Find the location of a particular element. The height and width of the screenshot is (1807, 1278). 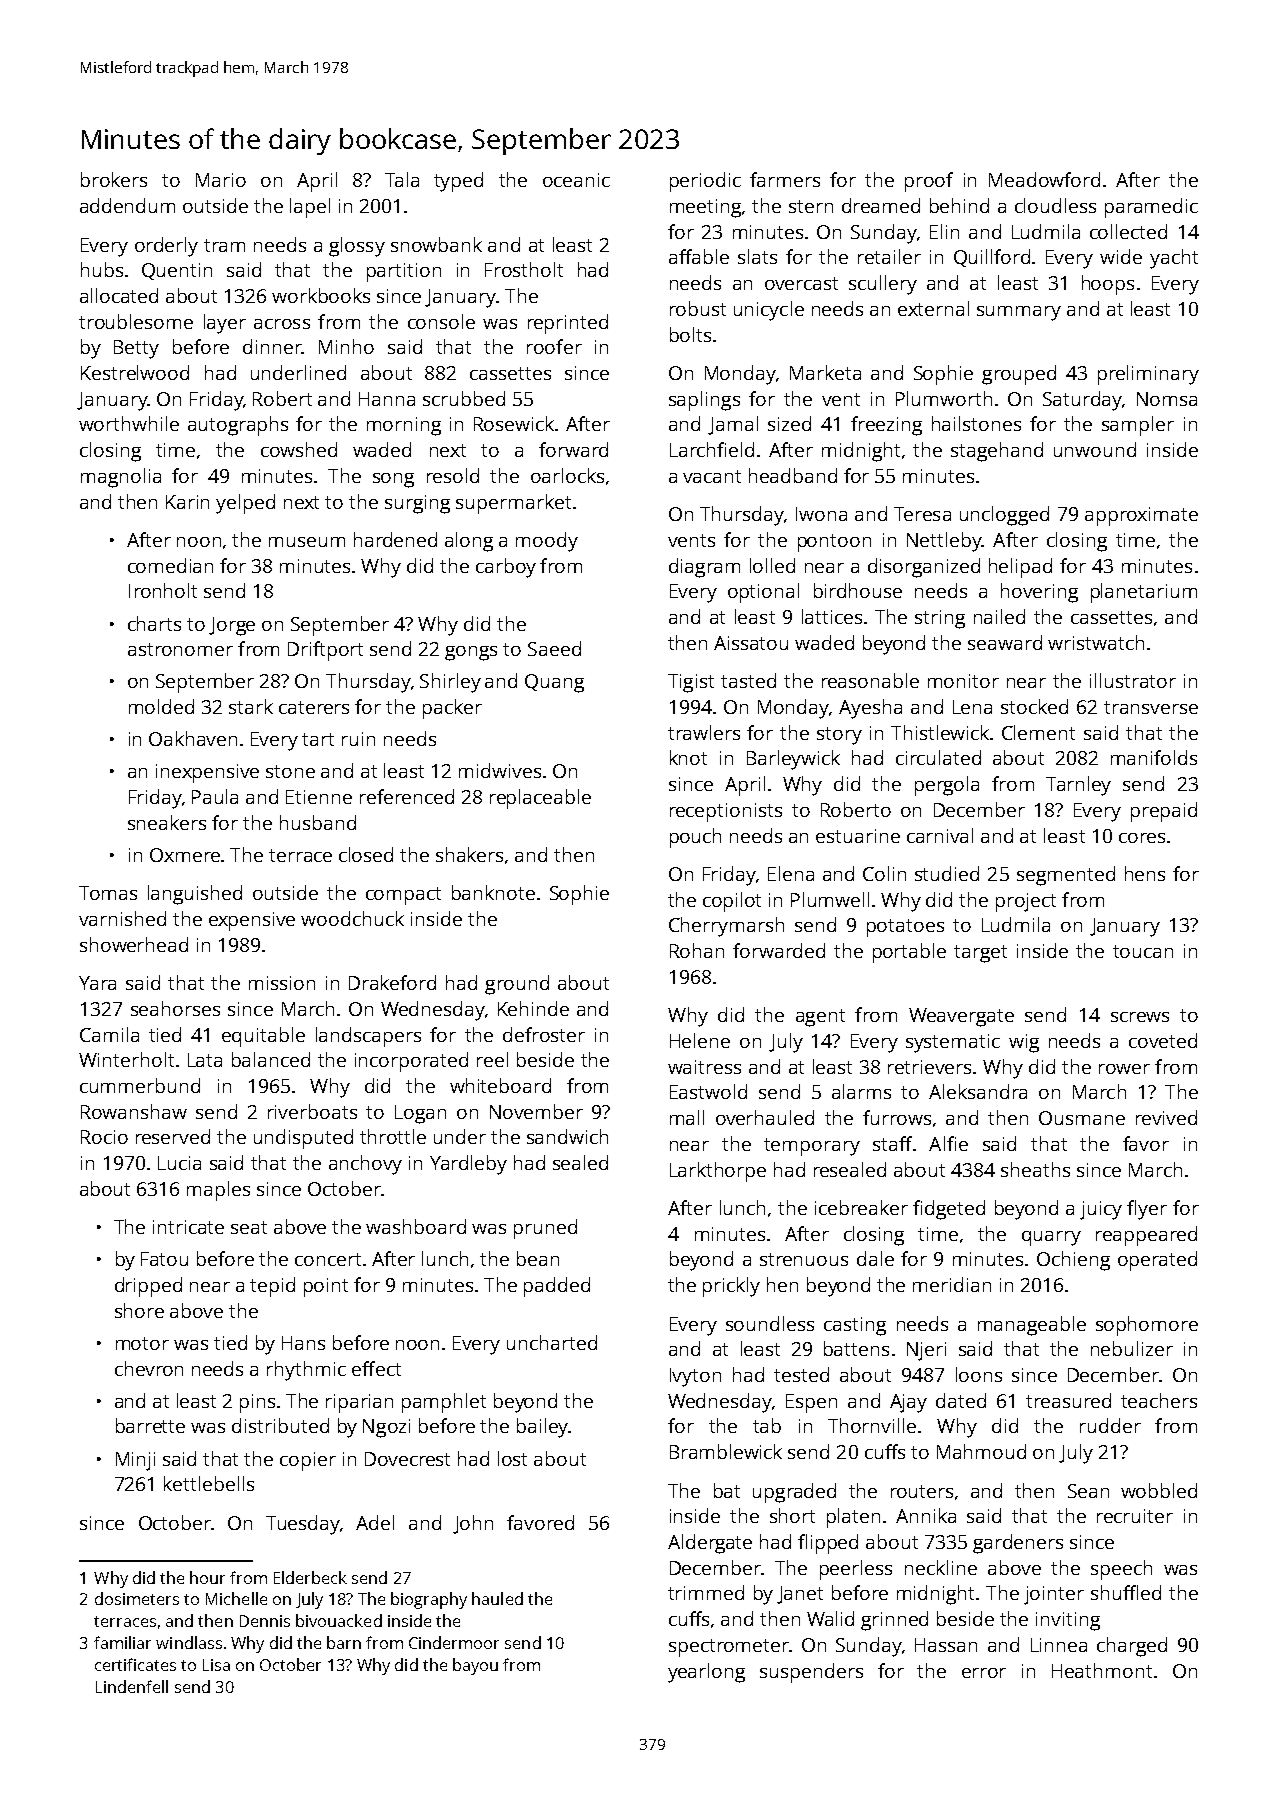

Paula is located at coordinates (215, 796).
